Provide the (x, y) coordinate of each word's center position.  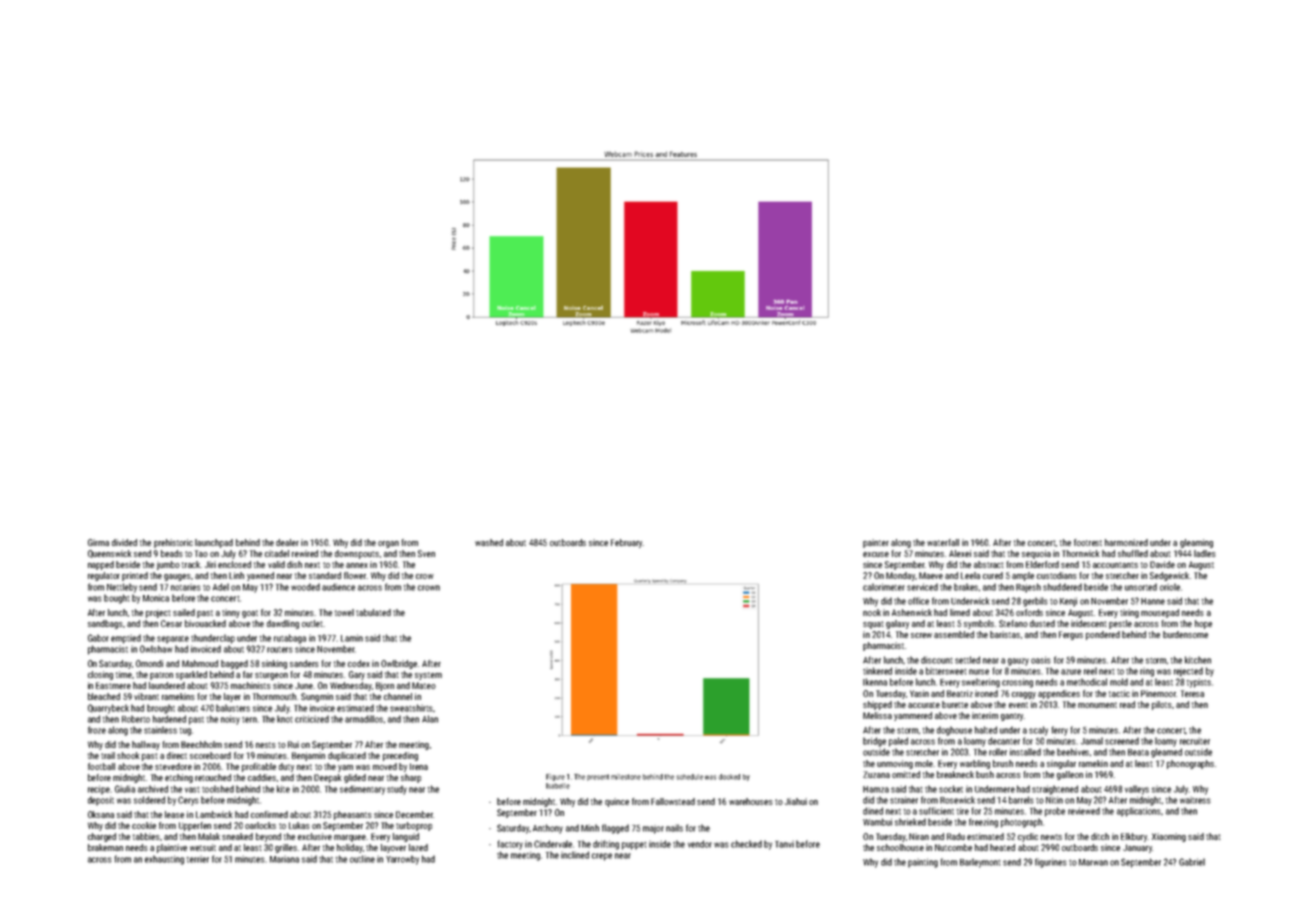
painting (923, 863)
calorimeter (884, 587)
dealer (287, 542)
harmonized (1126, 542)
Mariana (284, 859)
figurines (1051, 863)
